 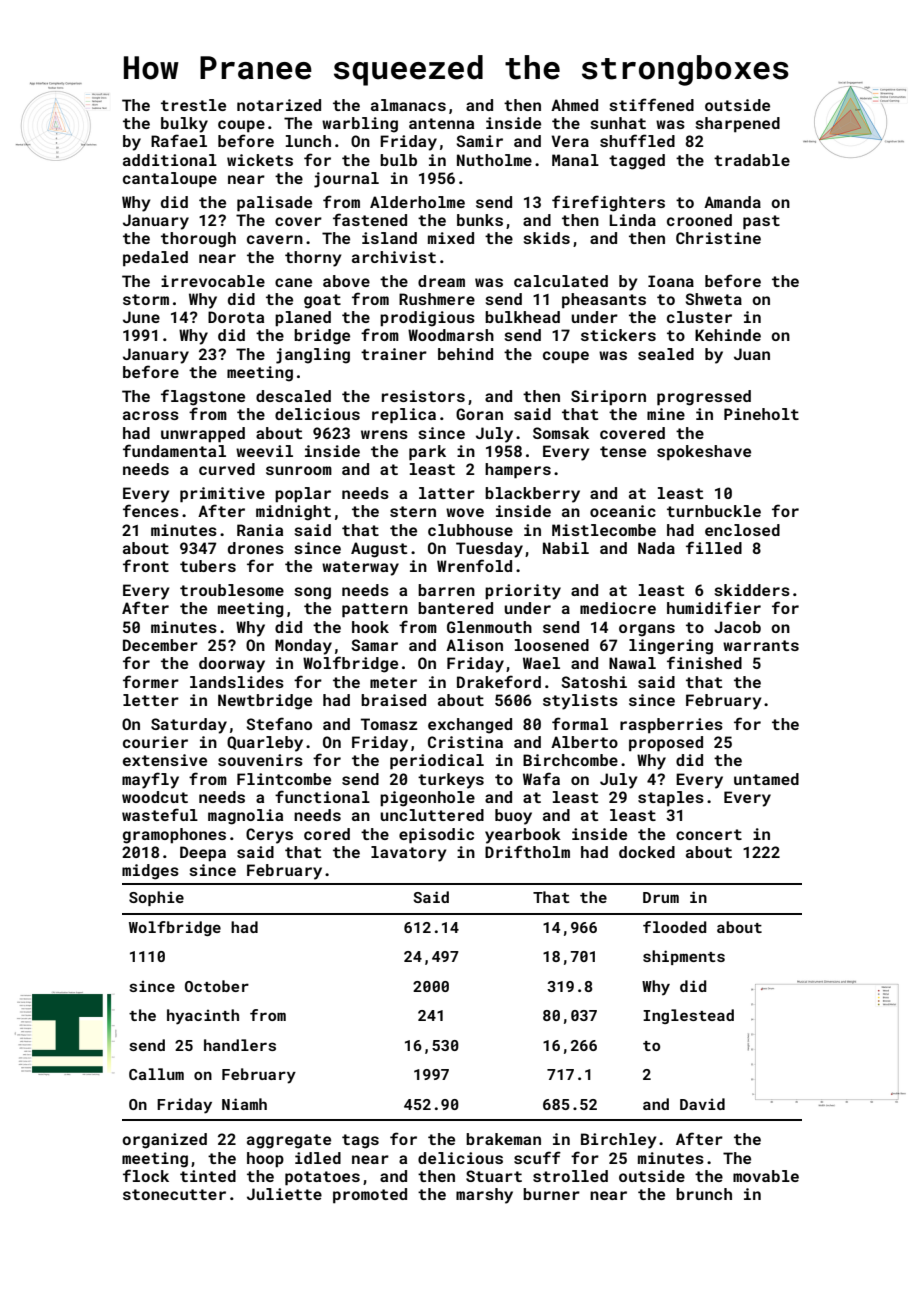 I want to click on brakeman, so click(x=503, y=1139).
